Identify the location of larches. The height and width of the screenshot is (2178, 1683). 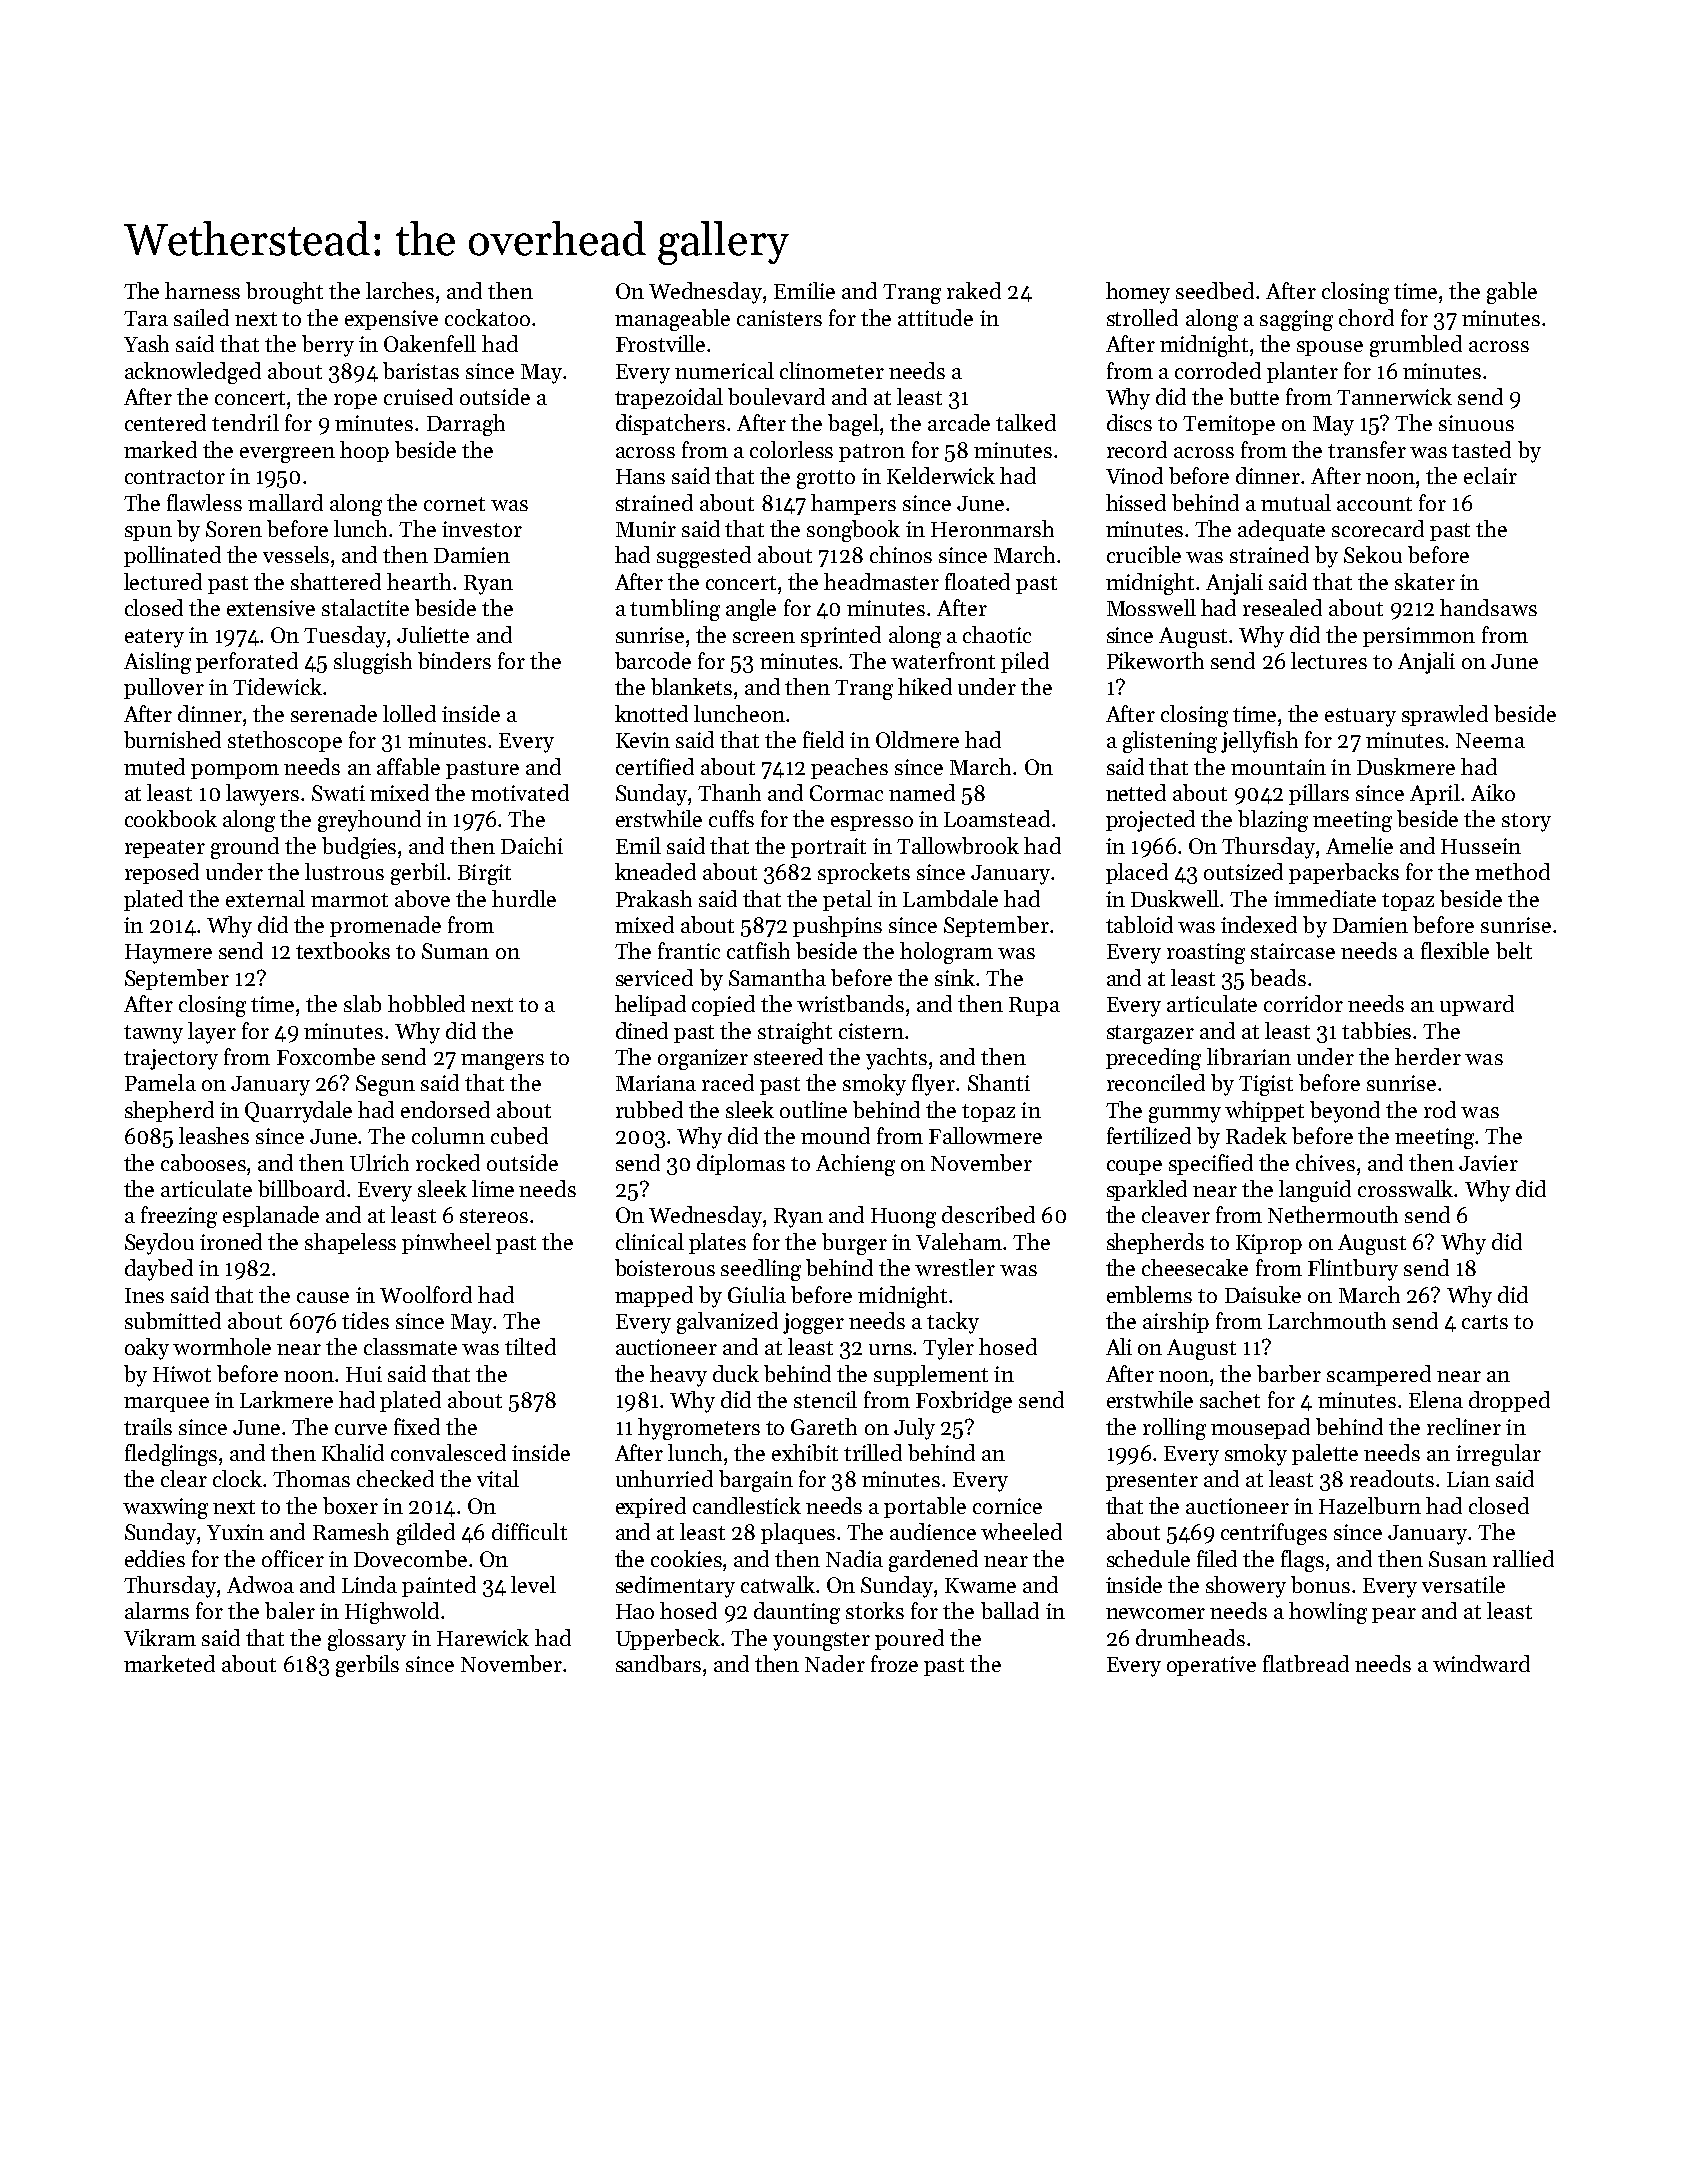
(400, 290).
